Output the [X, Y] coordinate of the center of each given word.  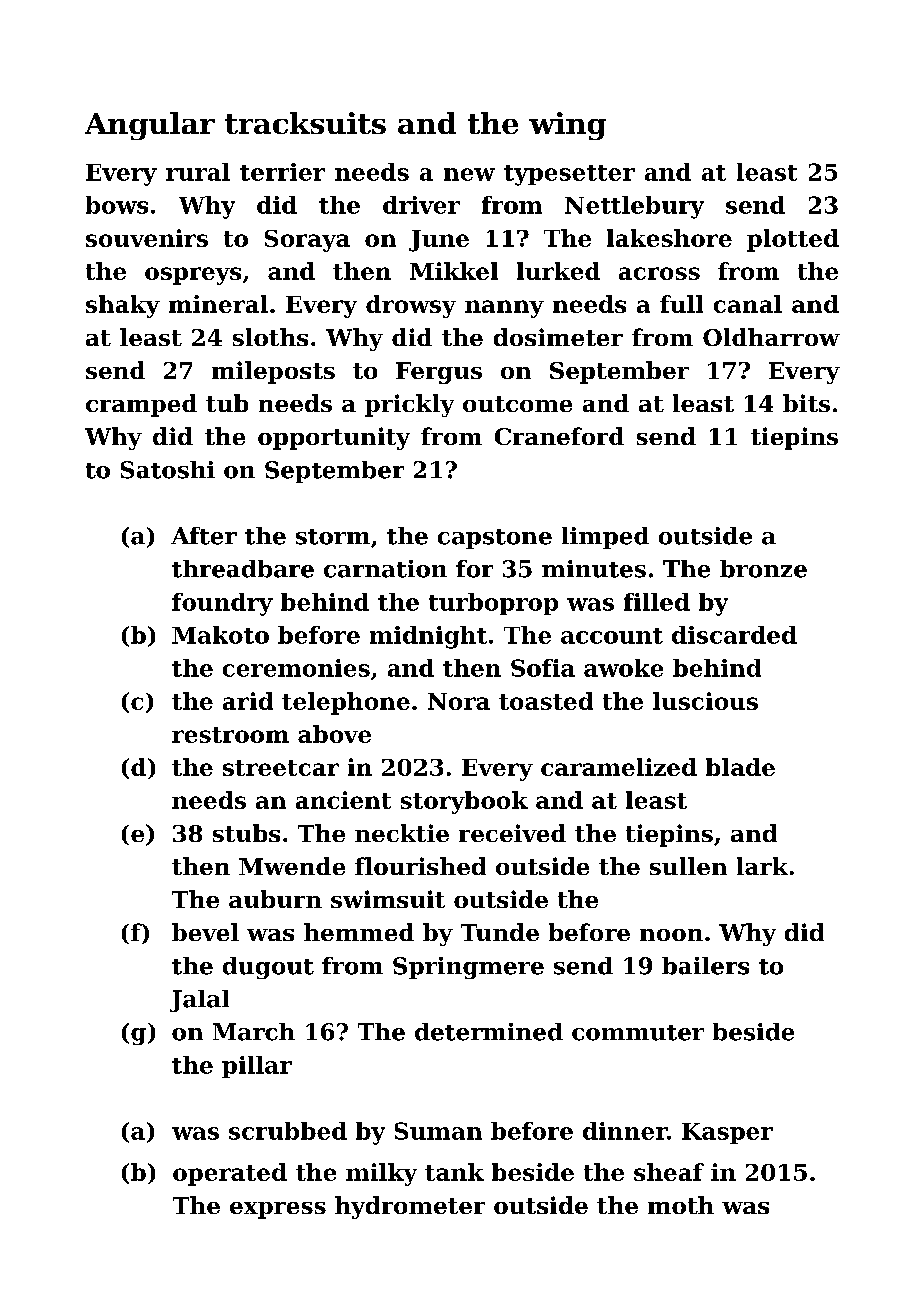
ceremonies [296, 668]
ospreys [193, 276]
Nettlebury [634, 207]
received [512, 833]
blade [740, 767]
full [681, 304]
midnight [428, 637]
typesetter [569, 175]
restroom [230, 735]
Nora [459, 701]
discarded [734, 635]
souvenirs [147, 238]
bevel [205, 932]
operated [230, 1174]
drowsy [411, 306]
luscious [705, 701]
